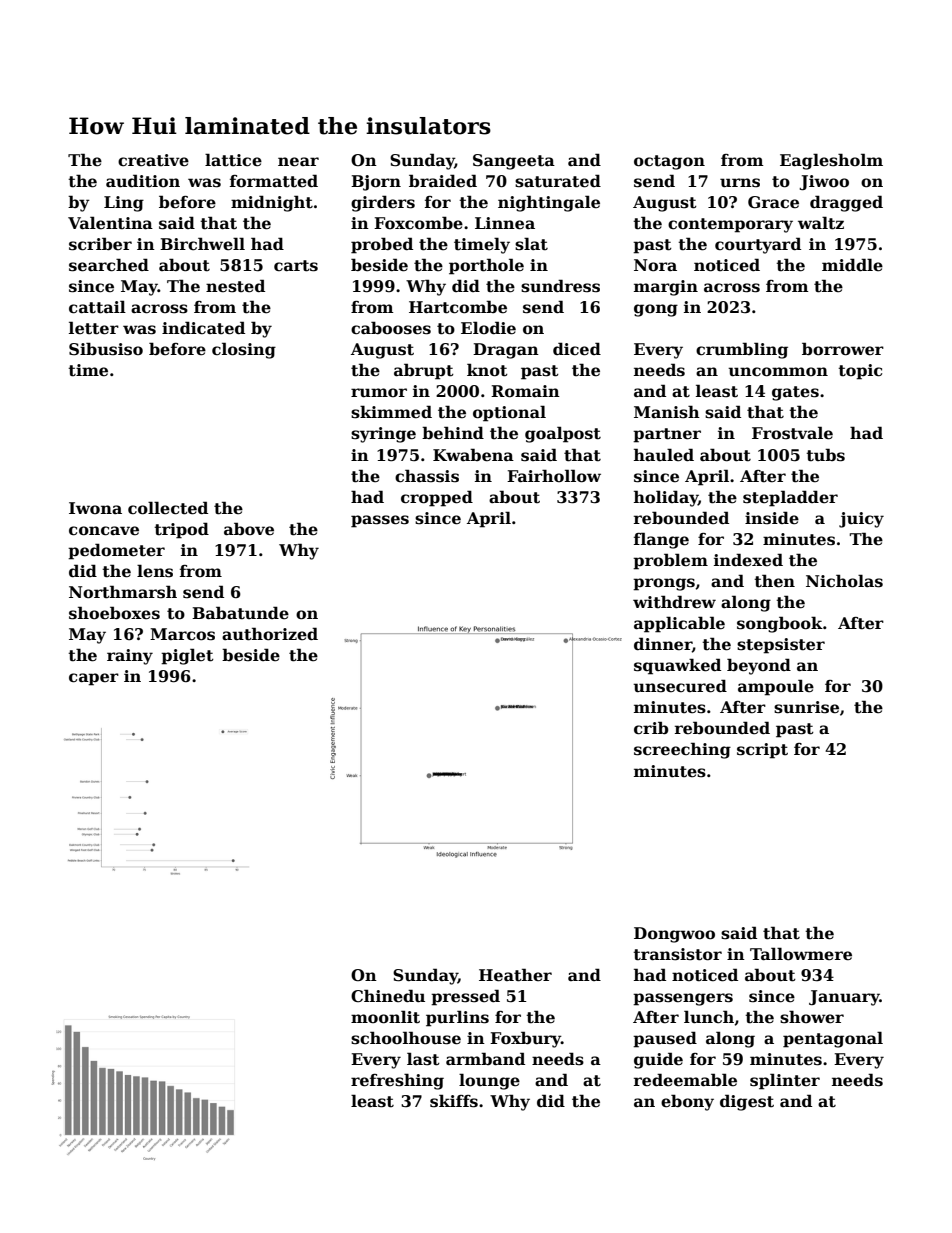  What do you see at coordinates (233, 160) in the screenshot?
I see `lattice` at bounding box center [233, 160].
